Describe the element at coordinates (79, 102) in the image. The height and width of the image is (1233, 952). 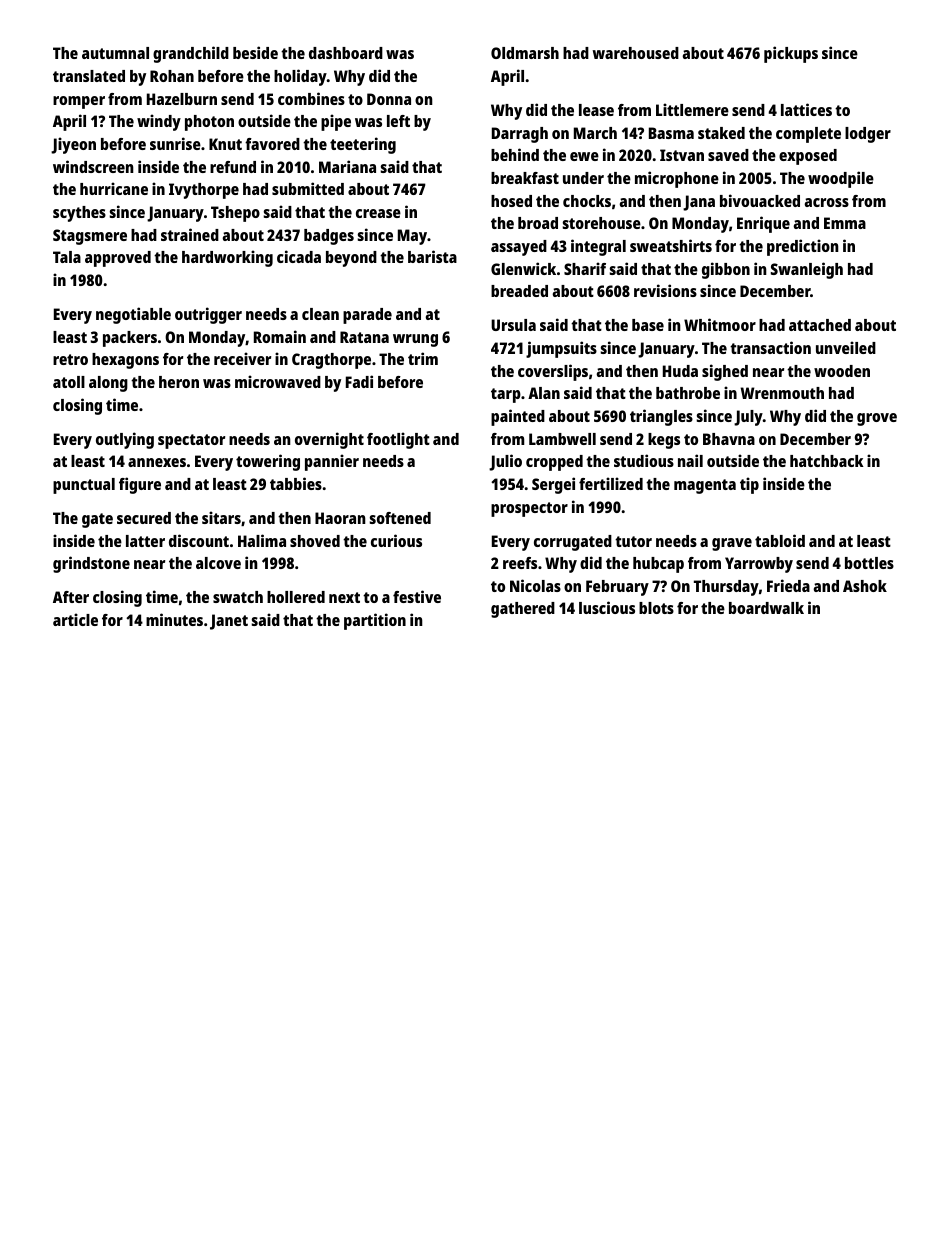
I see `romper` at that location.
